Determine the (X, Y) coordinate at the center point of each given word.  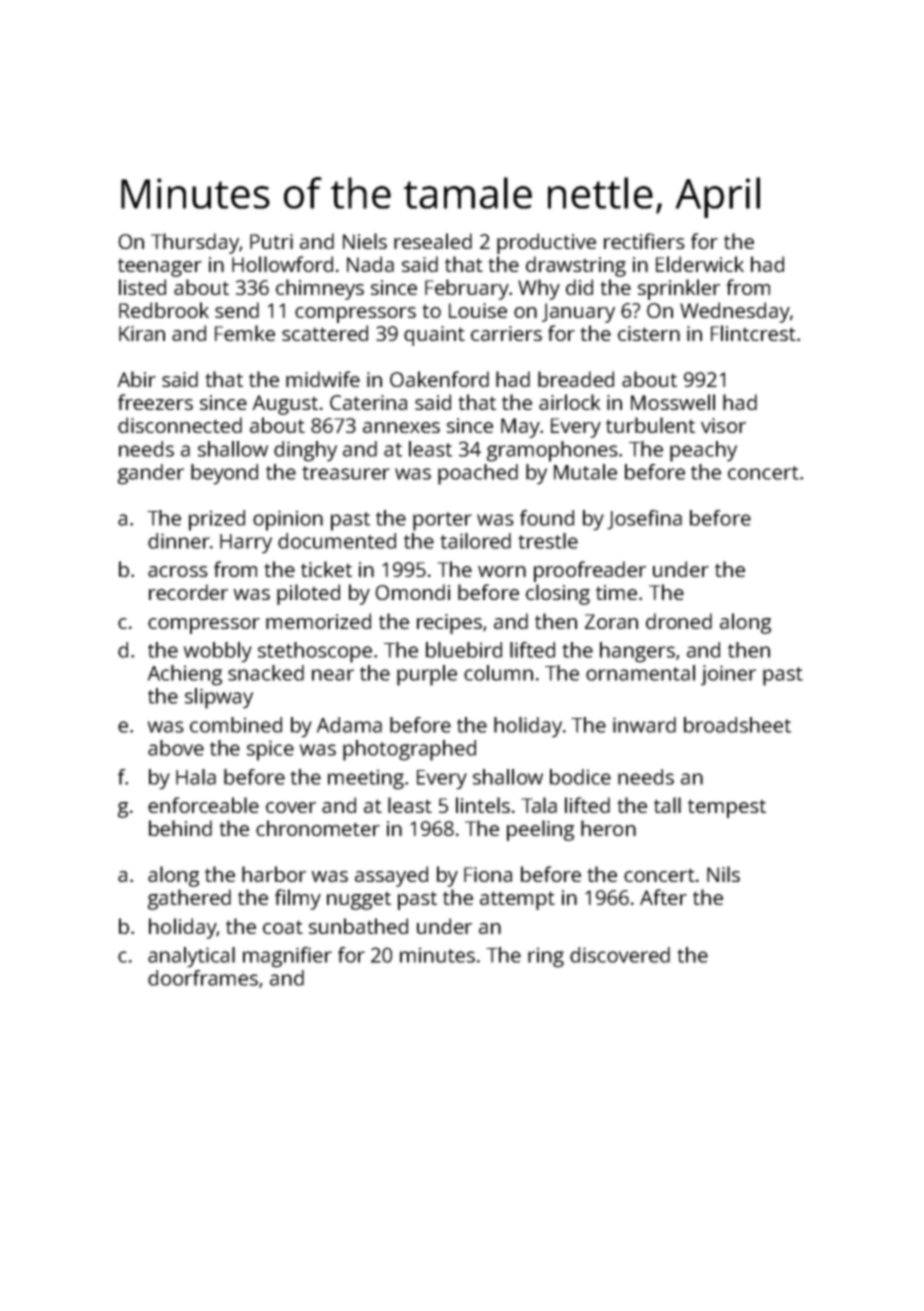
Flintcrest (753, 333)
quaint (434, 336)
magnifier (287, 957)
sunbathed (358, 926)
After (663, 897)
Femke (245, 333)
